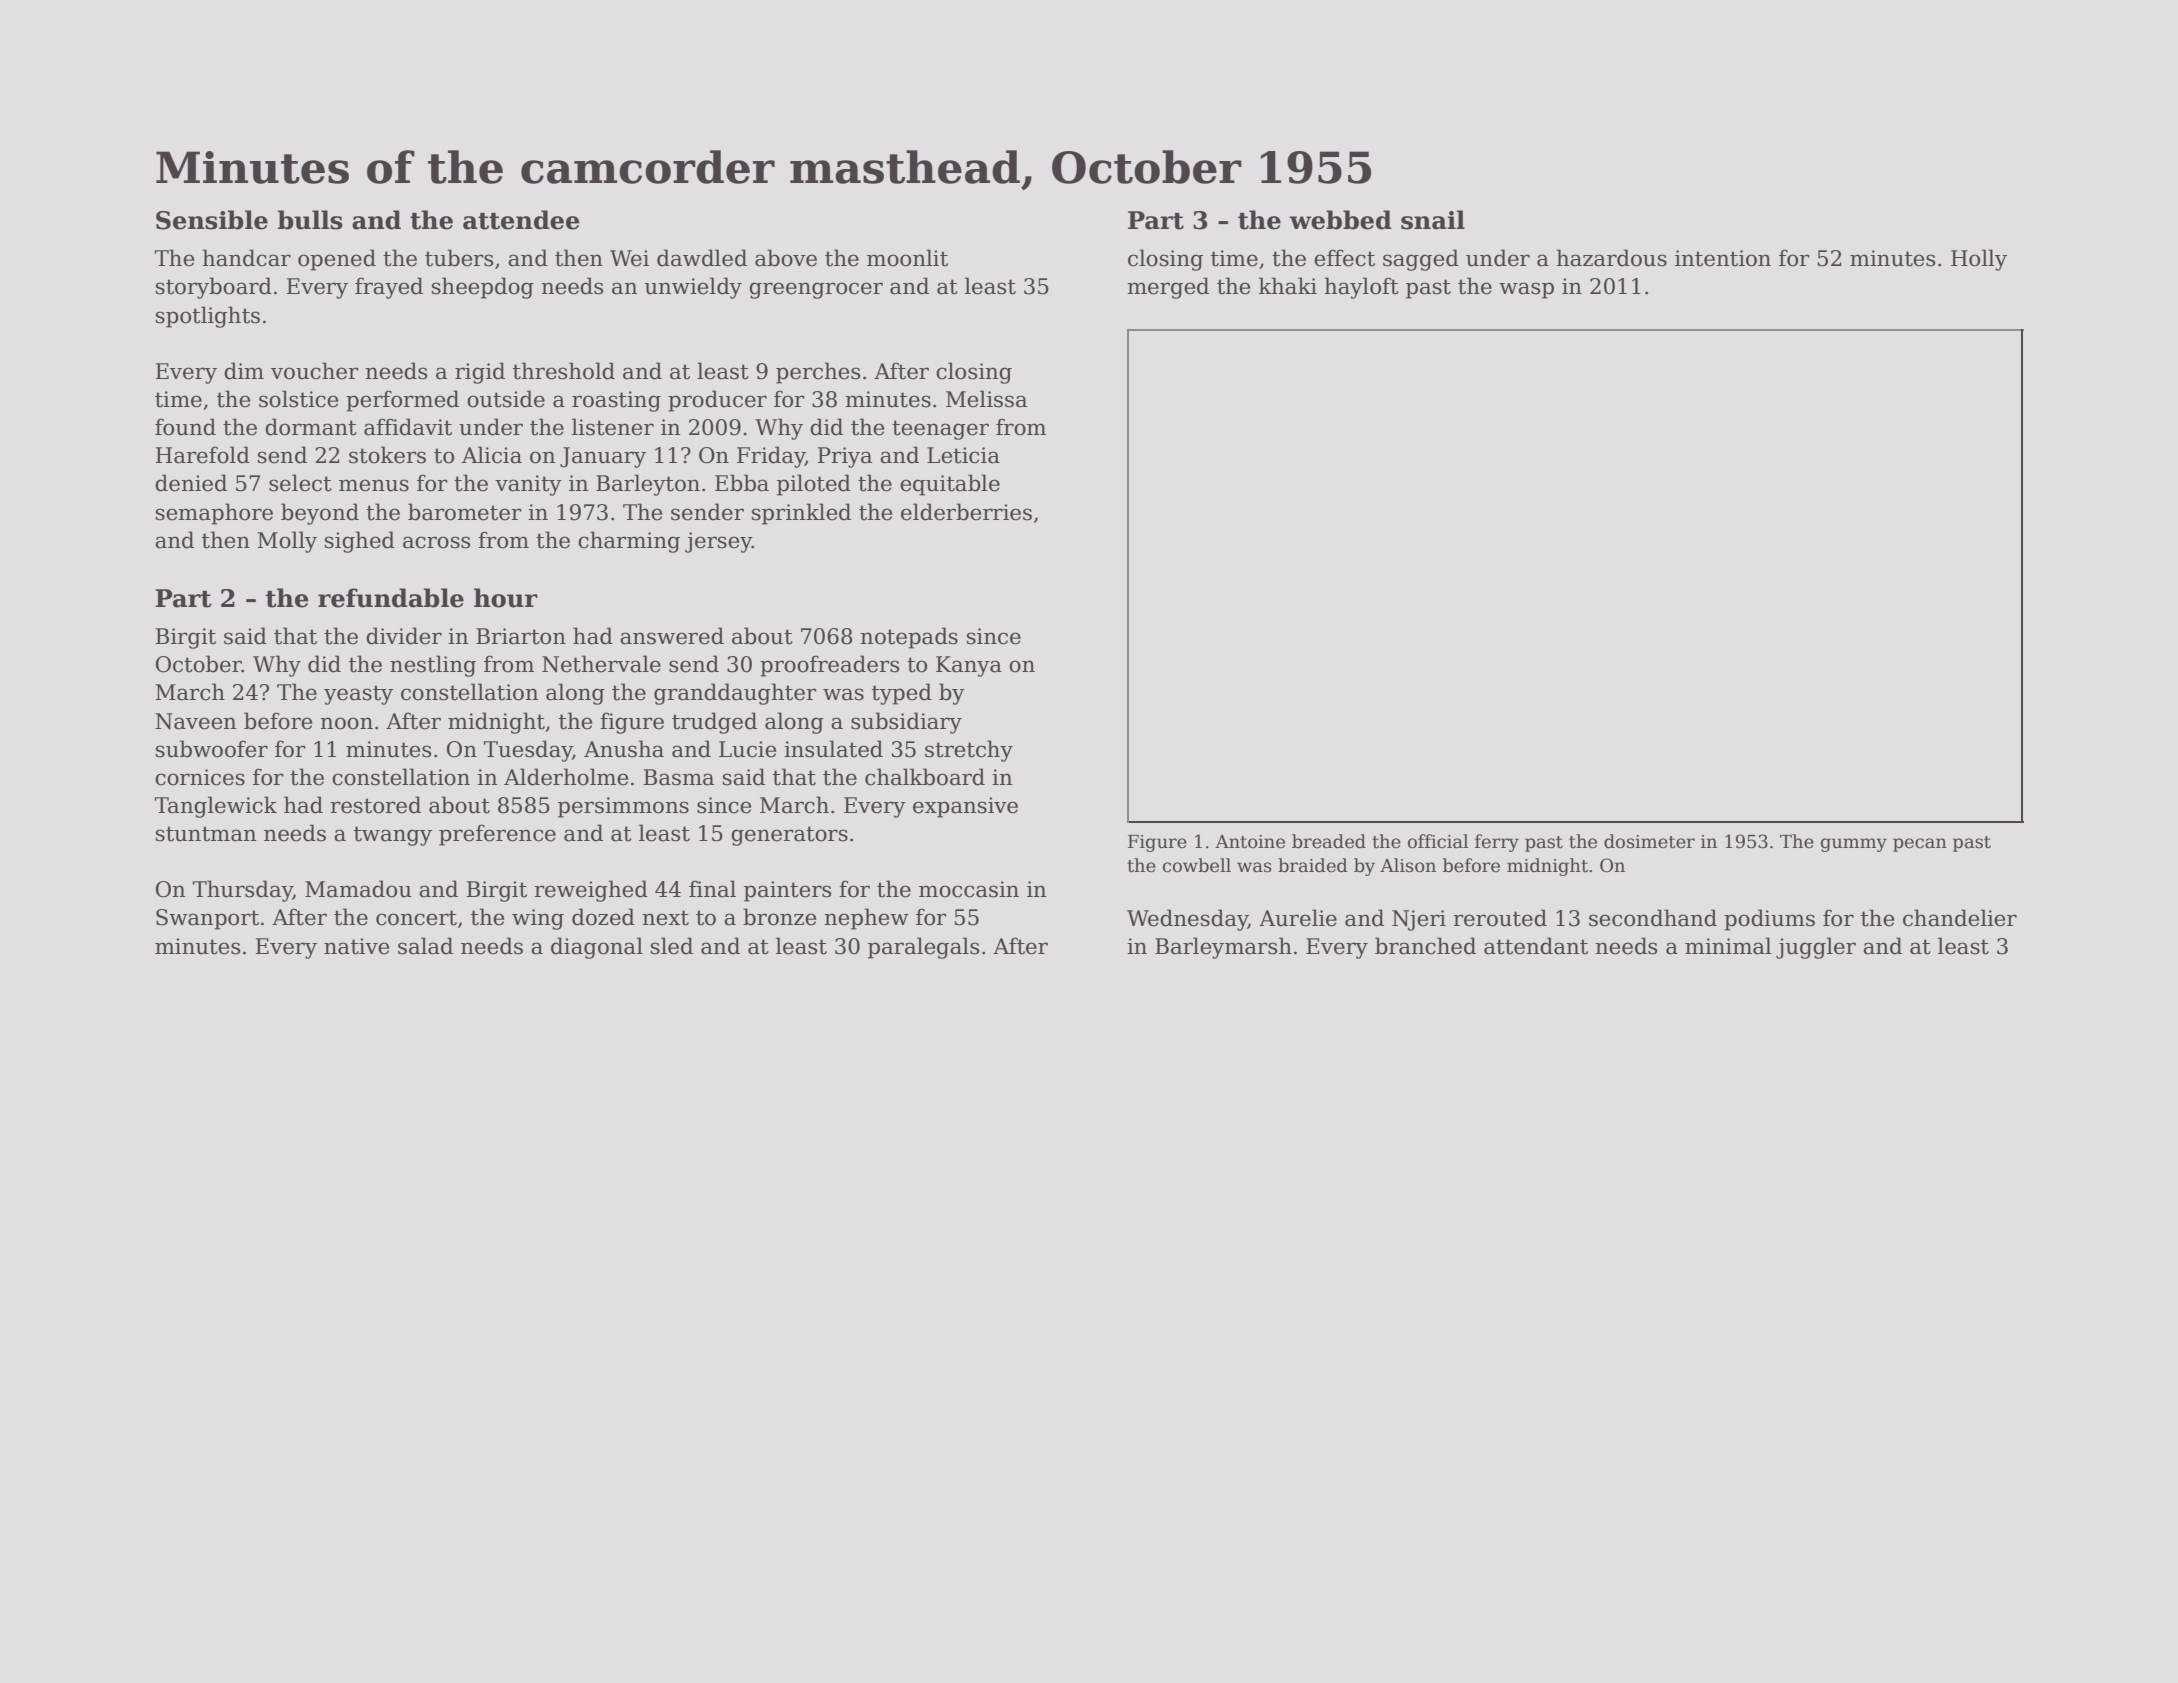  I want to click on answered, so click(672, 636).
